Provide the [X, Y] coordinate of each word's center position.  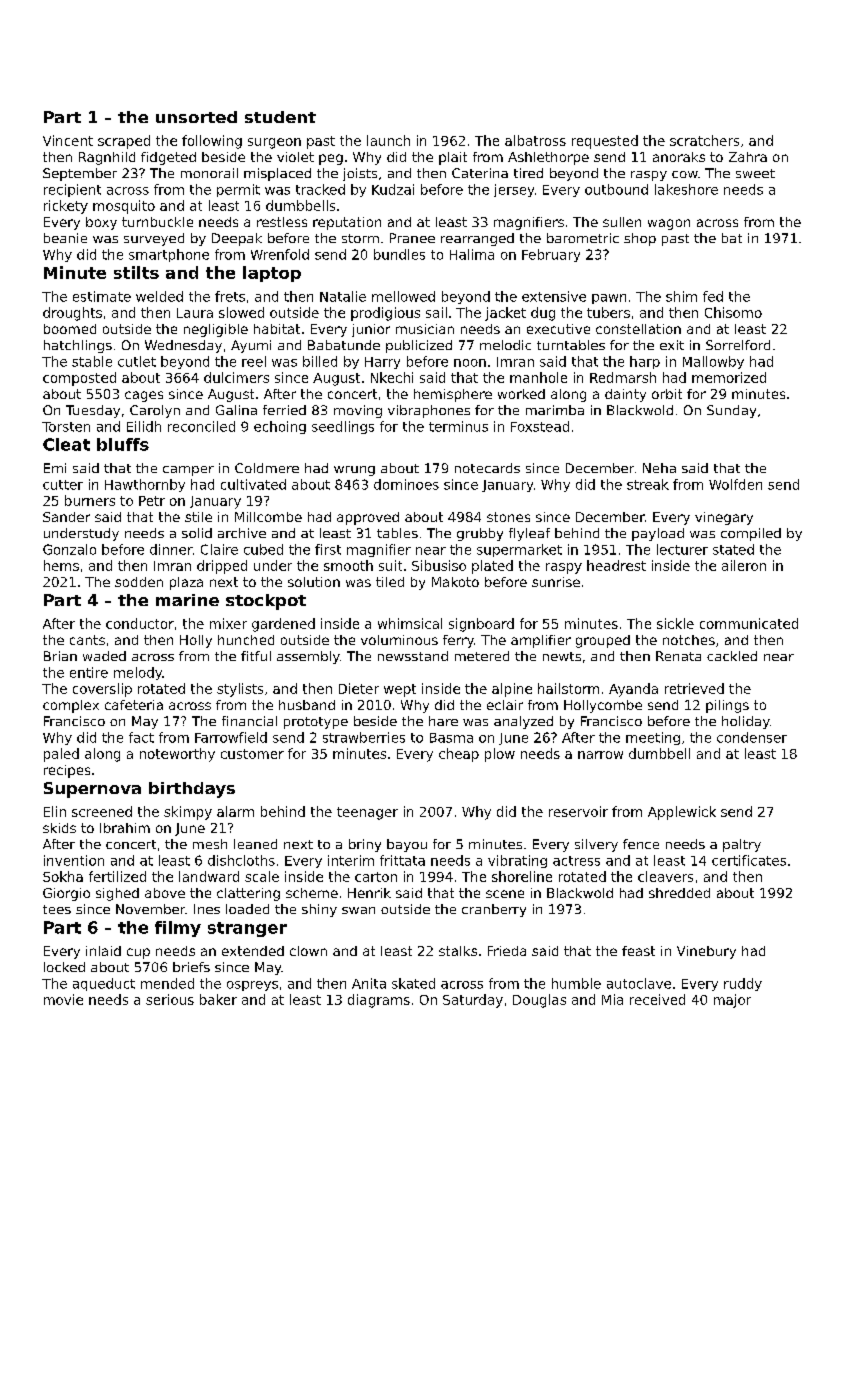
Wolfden [735, 484]
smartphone [169, 255]
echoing [280, 427]
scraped [124, 142]
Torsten [66, 427]
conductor [140, 623]
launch [388, 140]
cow [685, 174]
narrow [600, 755]
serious [170, 999]
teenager [367, 813]
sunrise [556, 582]
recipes [67, 771]
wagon [669, 224]
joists [360, 174]
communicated [749, 623]
